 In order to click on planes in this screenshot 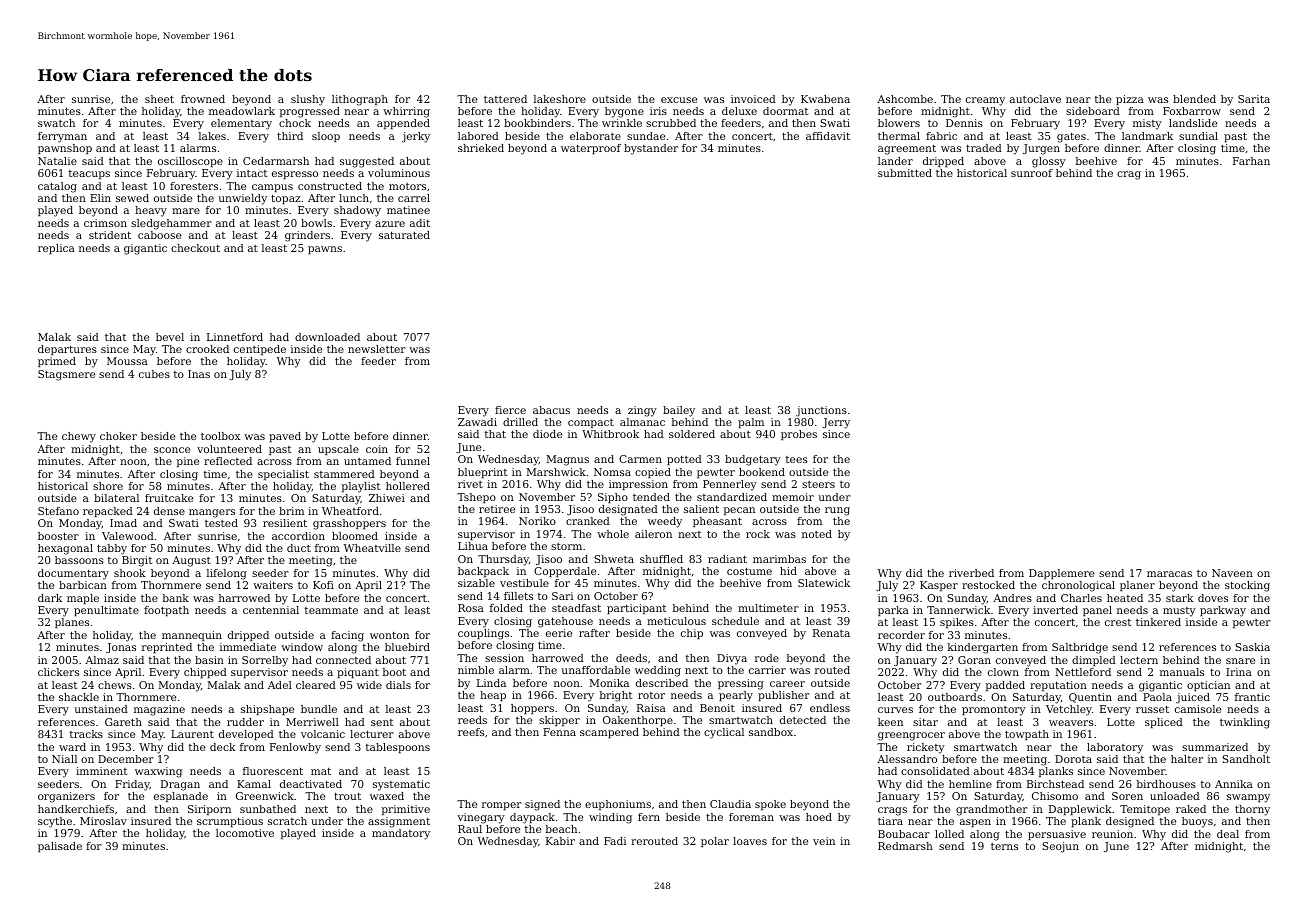, I will do `click(72, 623)`.
